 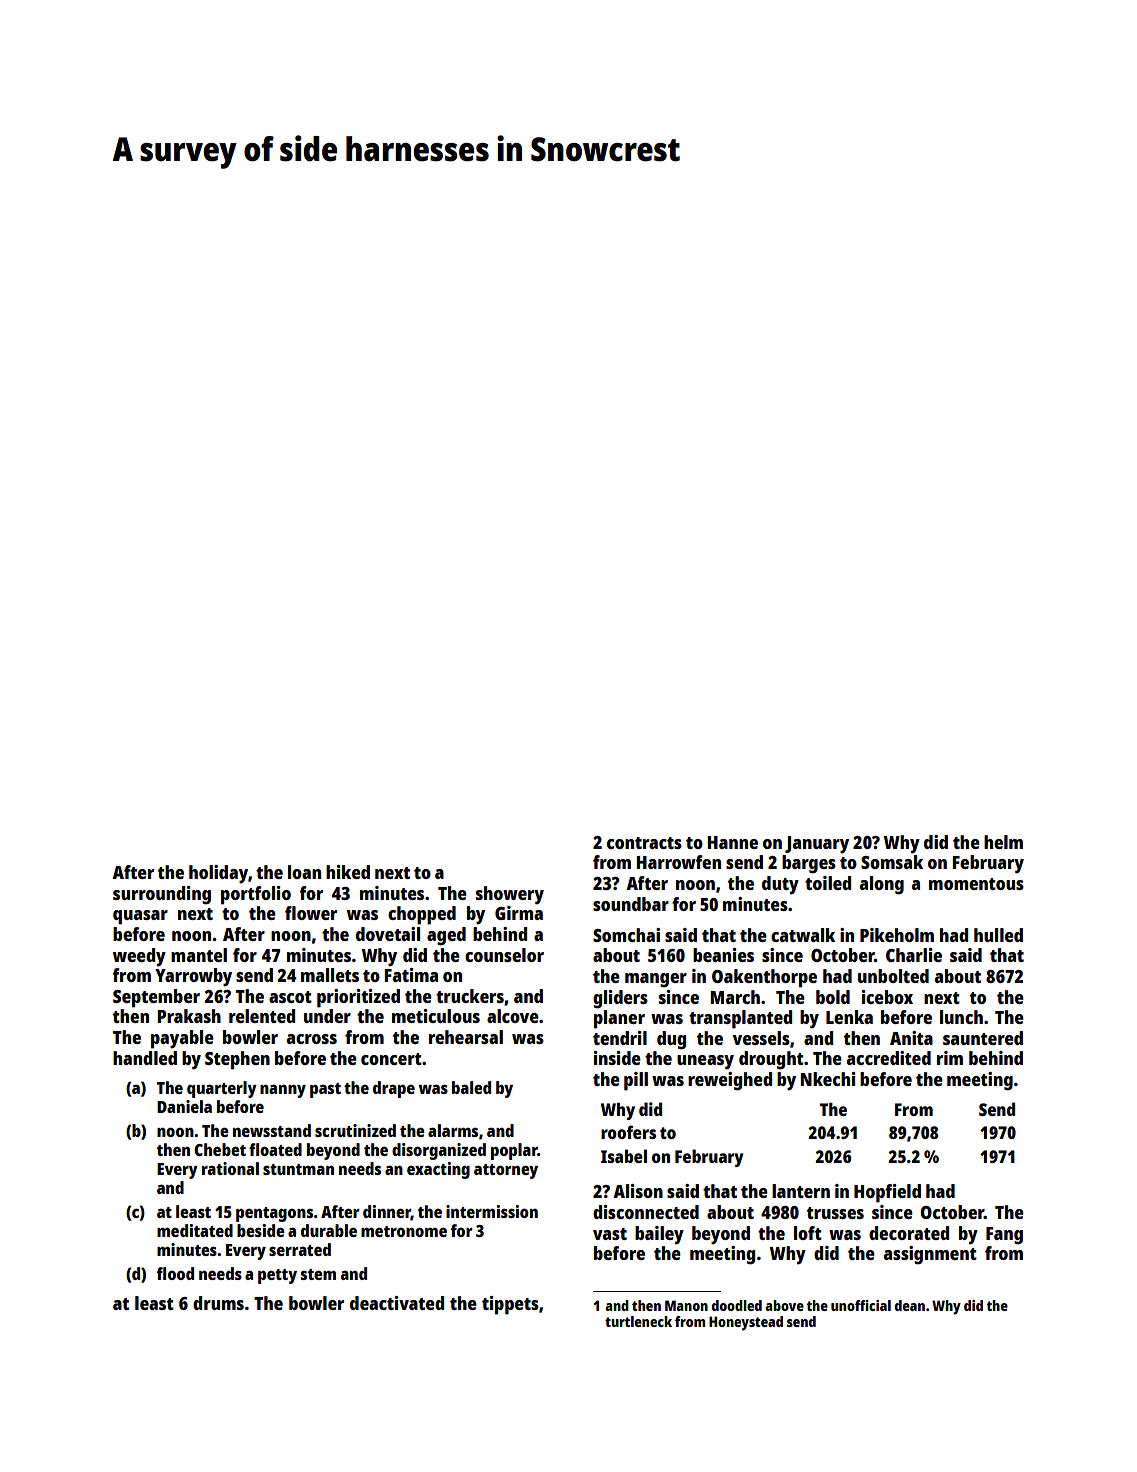 I want to click on relented, so click(x=262, y=1016).
